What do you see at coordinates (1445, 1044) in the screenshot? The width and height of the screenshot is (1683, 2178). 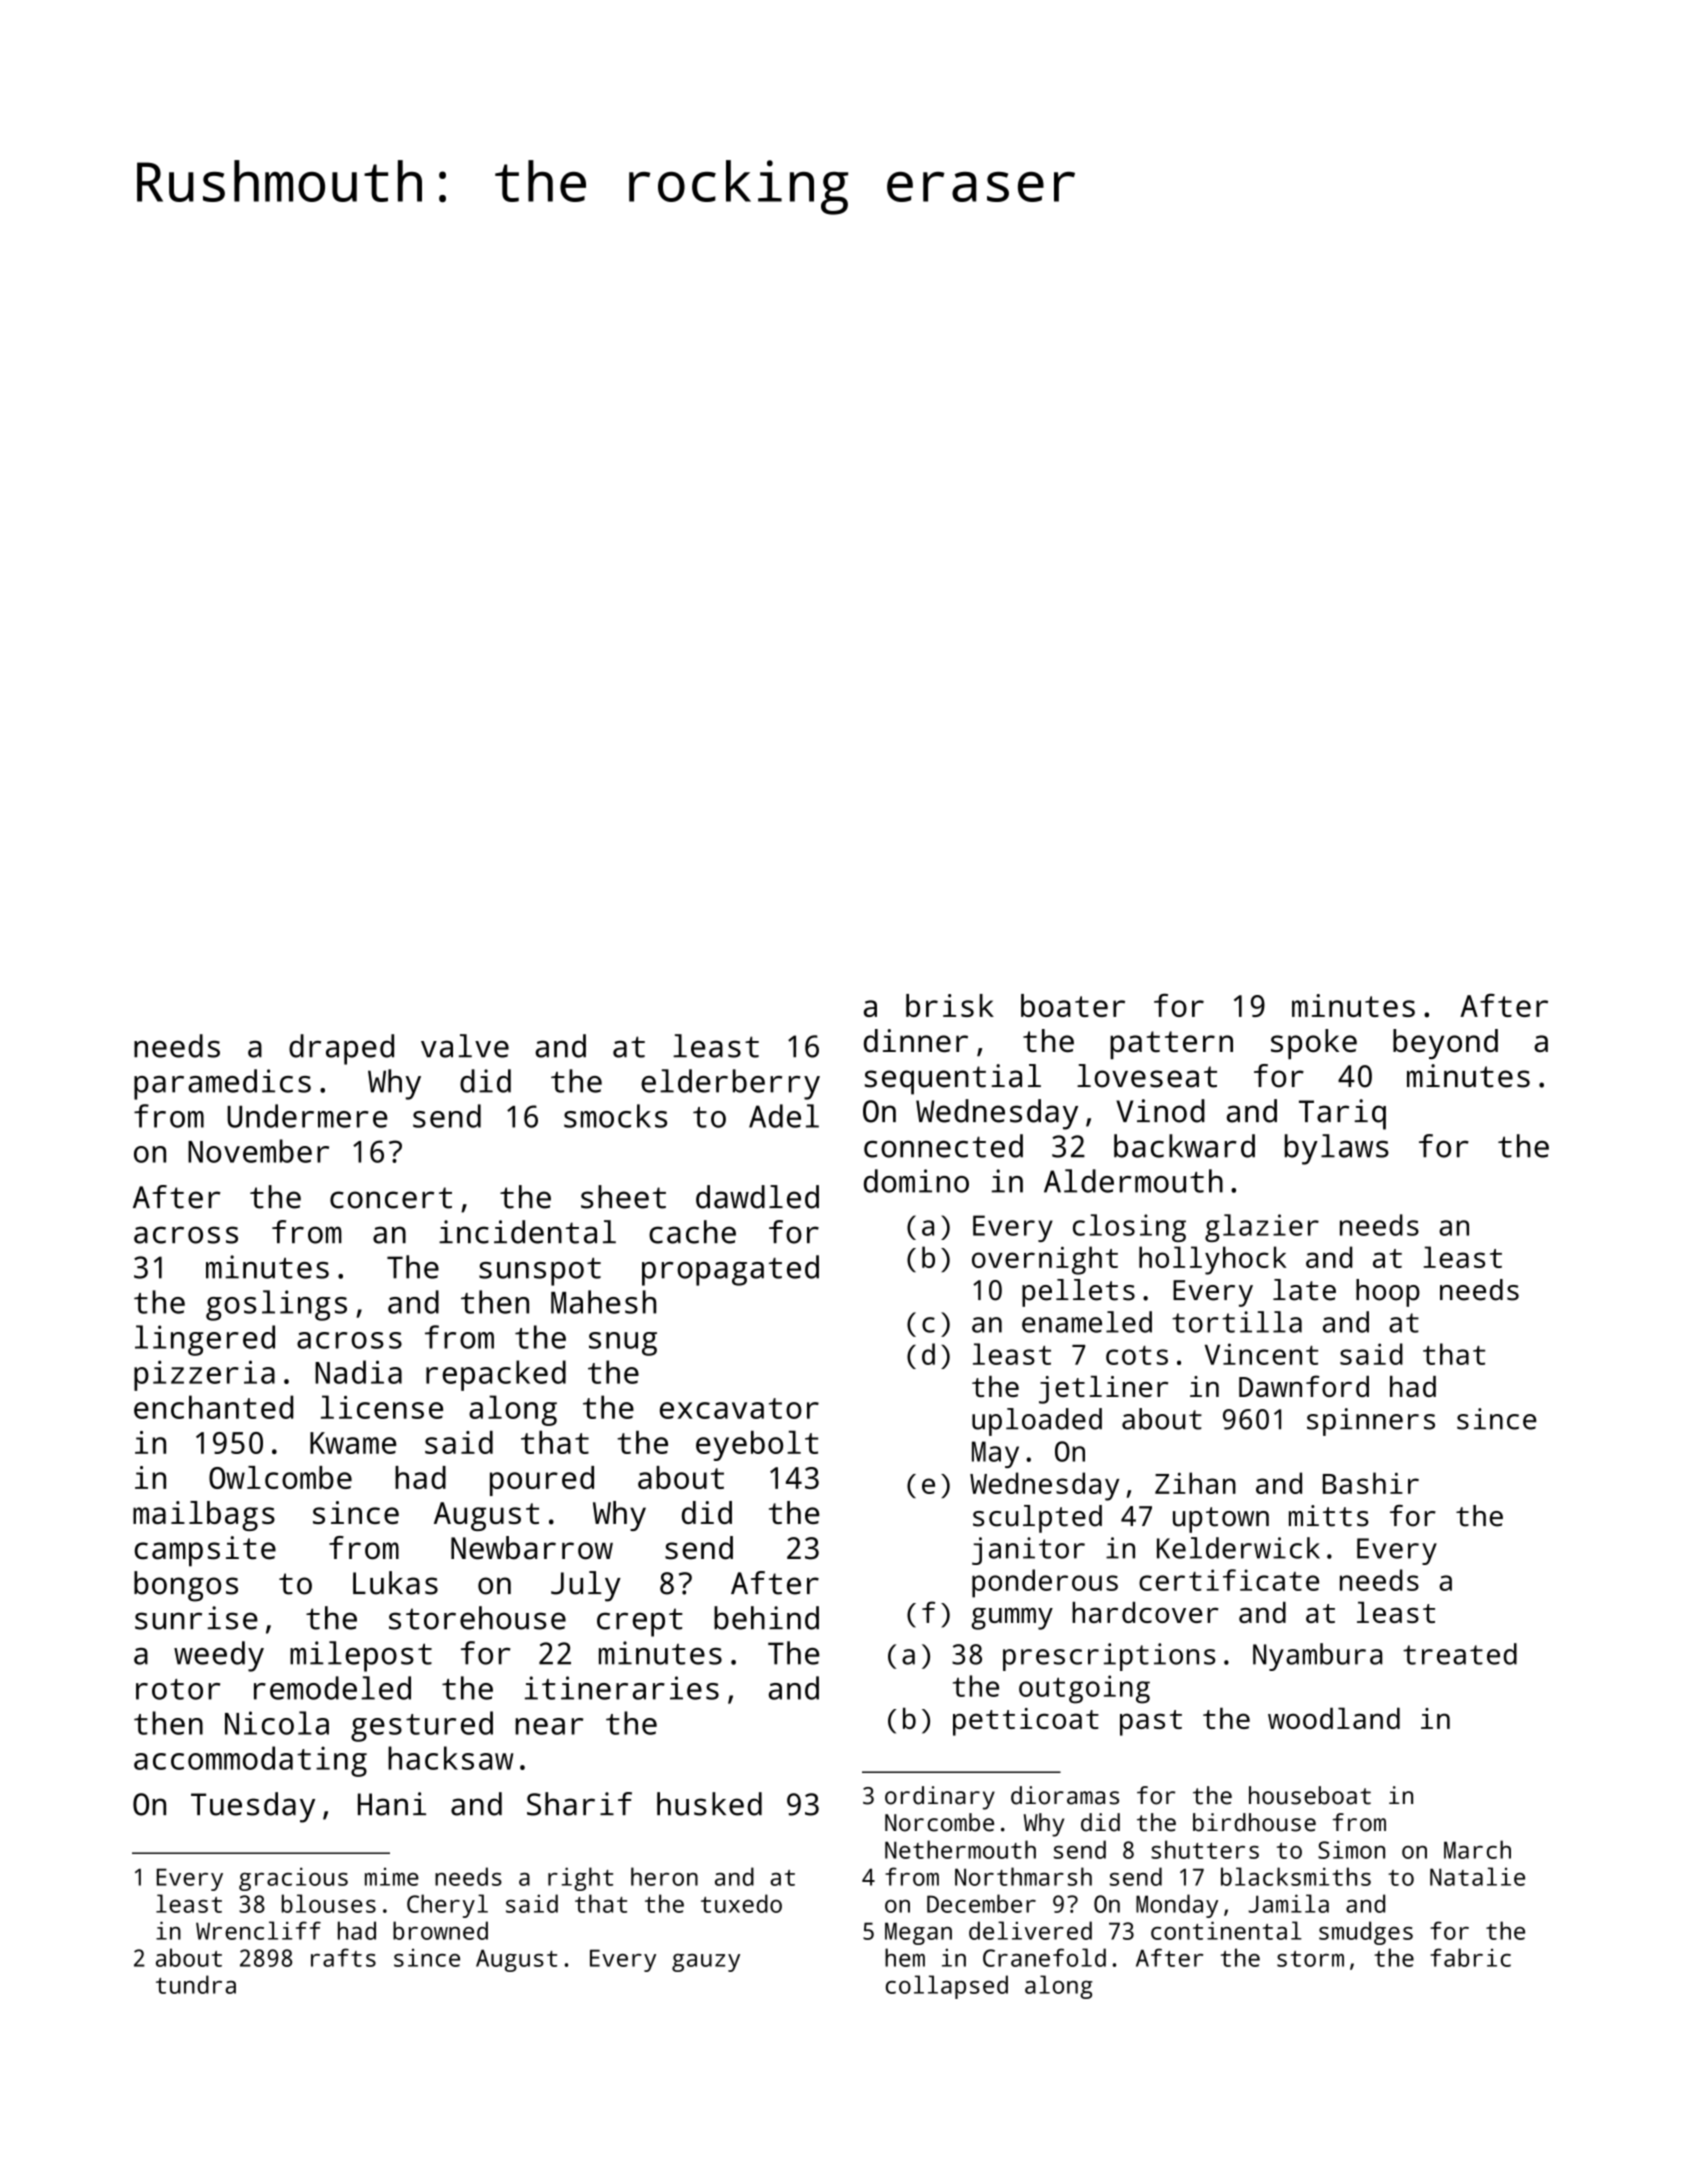 I see `beyond` at bounding box center [1445, 1044].
